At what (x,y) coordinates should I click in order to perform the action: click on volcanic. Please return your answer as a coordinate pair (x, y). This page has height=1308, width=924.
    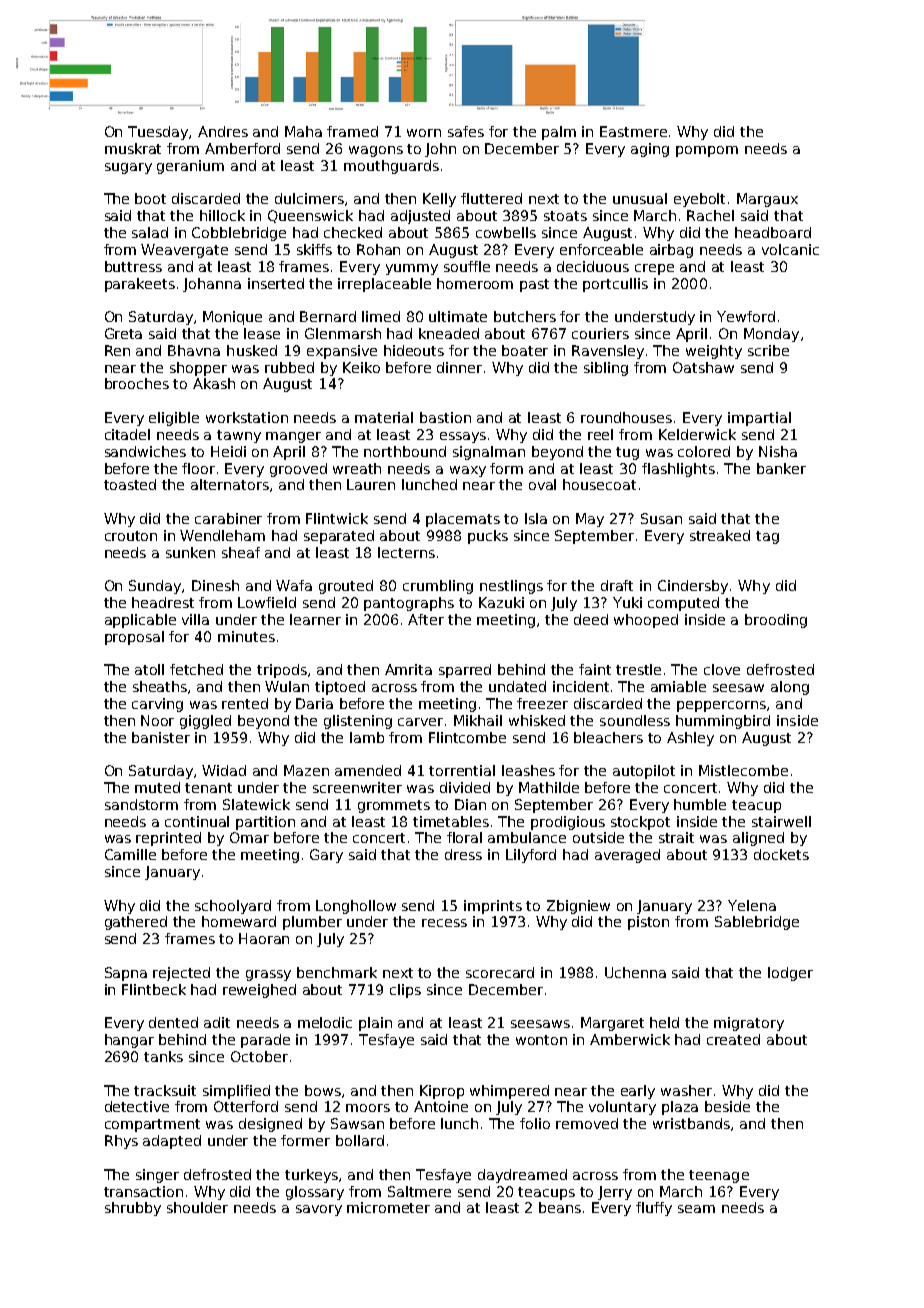
    Looking at the image, I should click on (790, 249).
